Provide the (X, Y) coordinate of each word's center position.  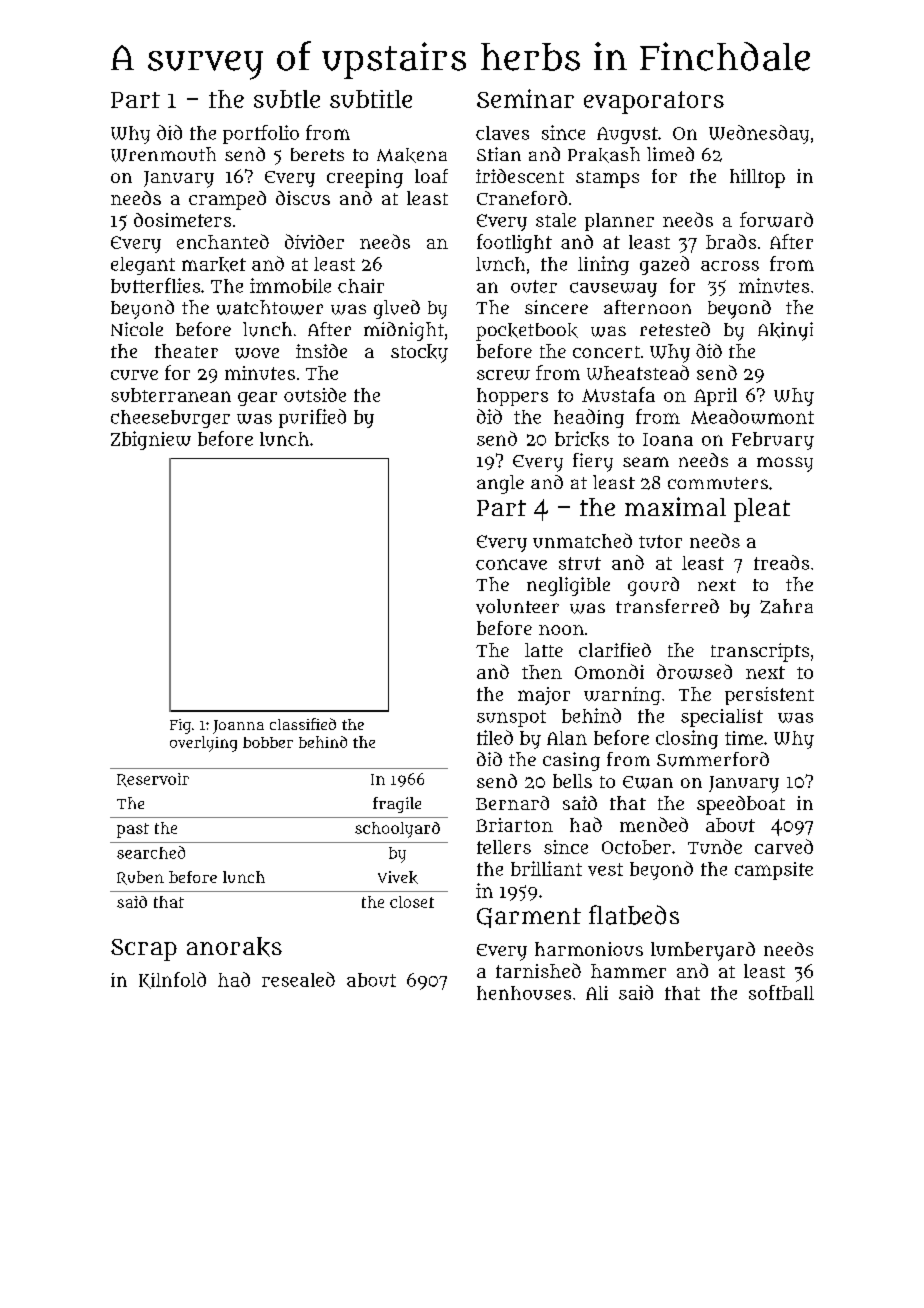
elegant (143, 266)
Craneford (522, 198)
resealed (298, 979)
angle (500, 484)
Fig (180, 726)
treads (781, 562)
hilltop (757, 178)
